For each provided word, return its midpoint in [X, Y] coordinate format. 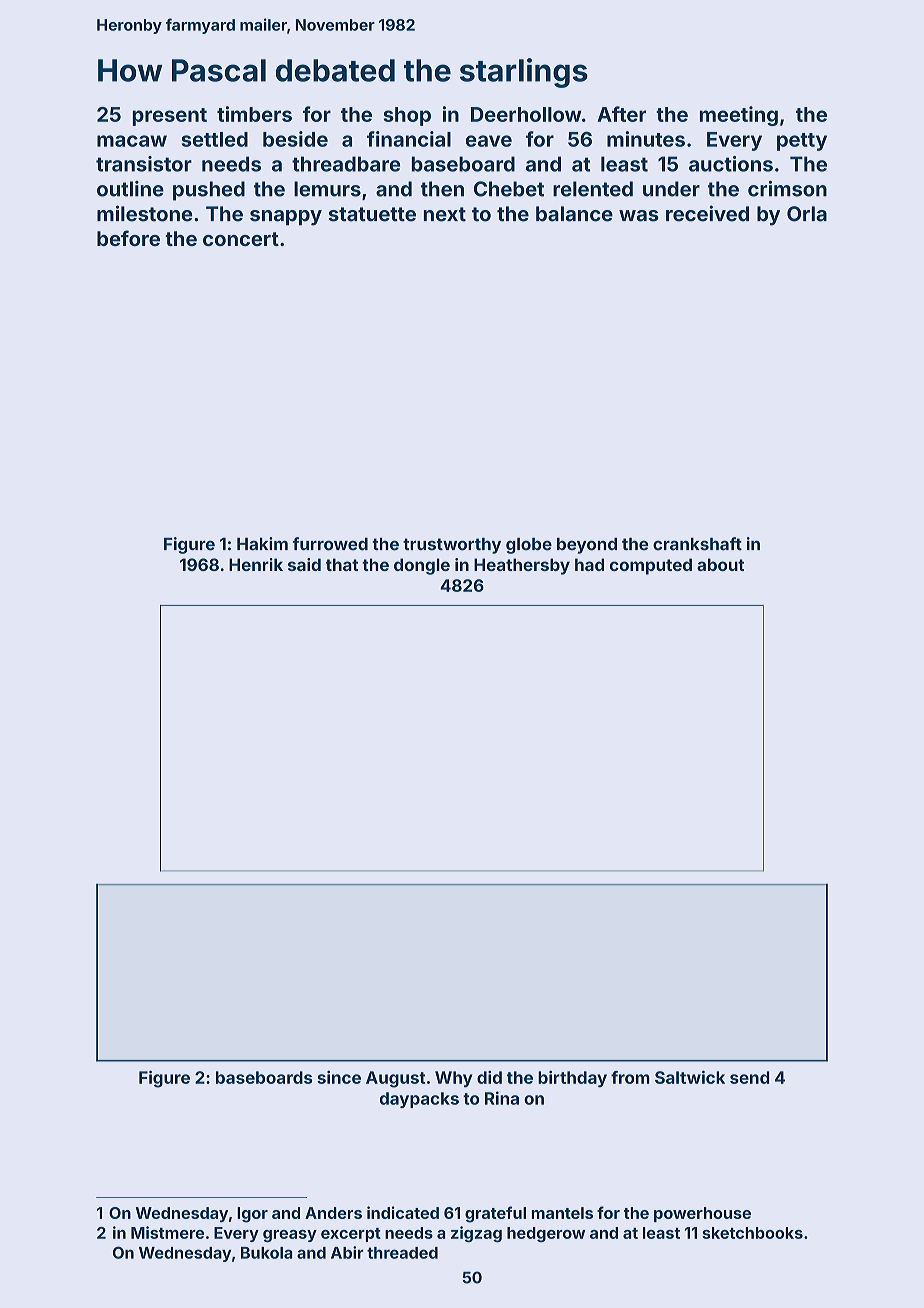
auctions [731, 164]
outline [130, 189]
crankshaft [697, 544]
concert [241, 239]
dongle [422, 566]
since [339, 1077]
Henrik [256, 564]
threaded [402, 1253]
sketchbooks [752, 1233]
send [749, 1077]
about [720, 564]
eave [489, 141]
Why [453, 1079]
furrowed [330, 544]
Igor [252, 1215]
